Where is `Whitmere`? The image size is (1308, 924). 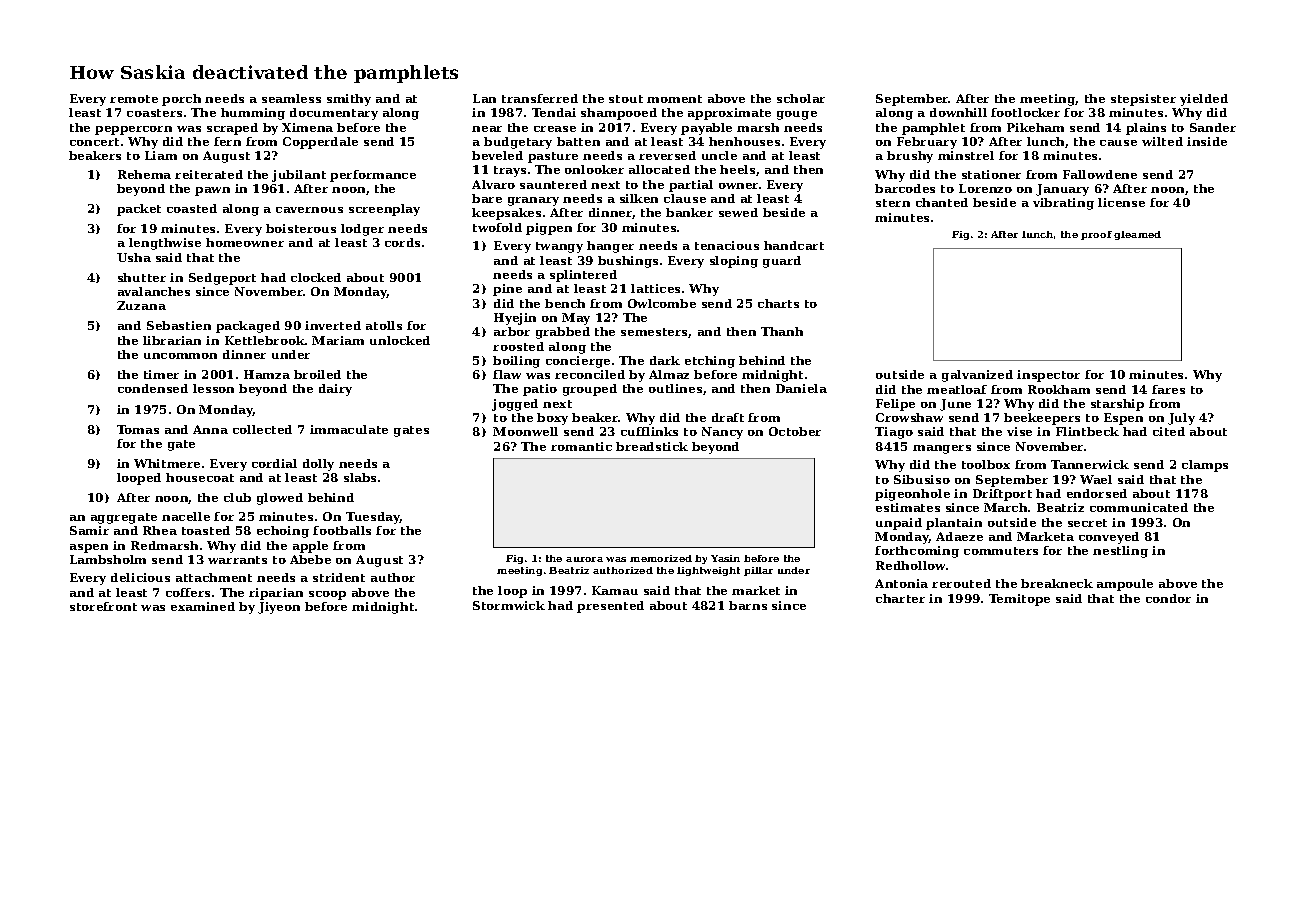
Whitmere is located at coordinates (167, 463).
